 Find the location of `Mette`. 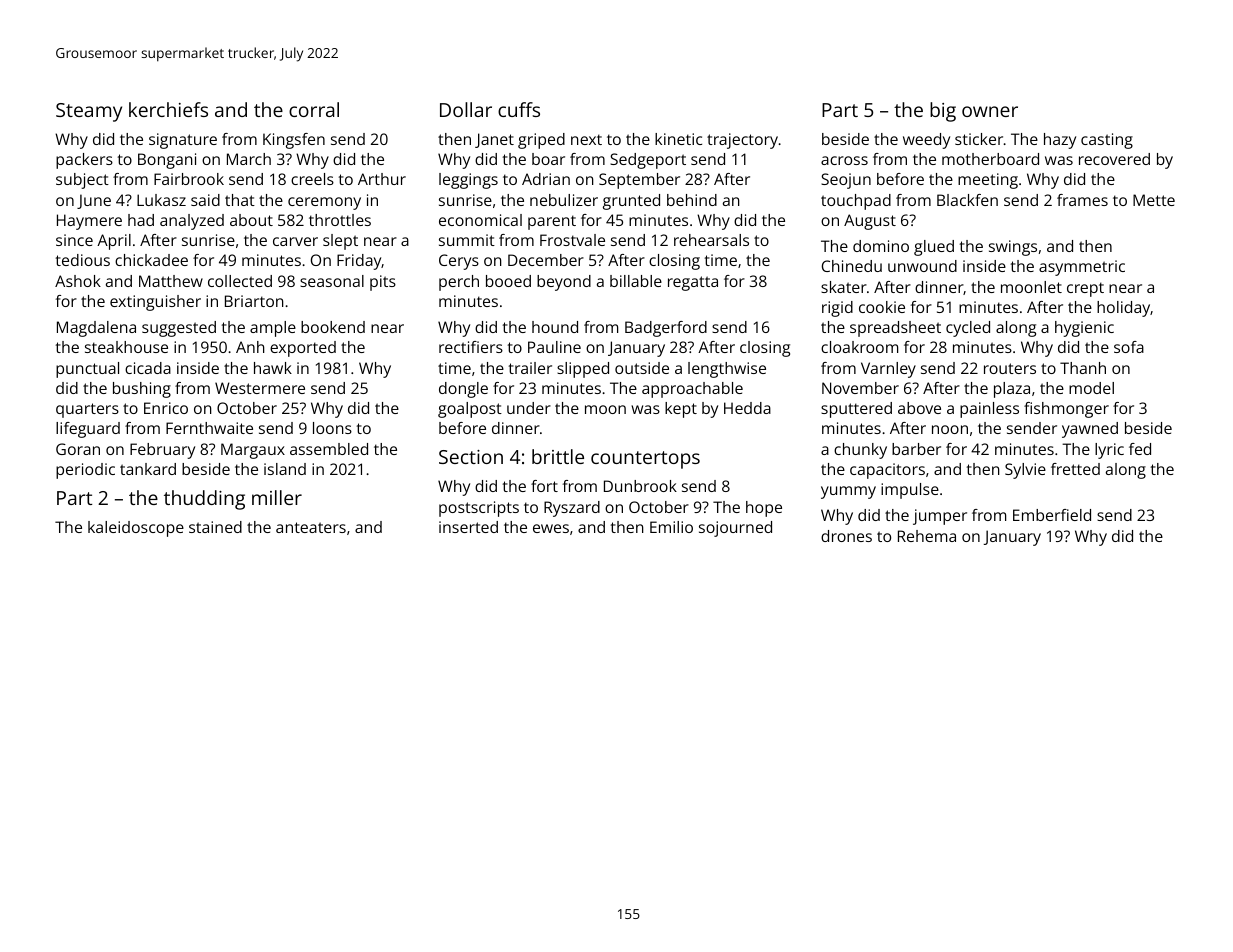

Mette is located at coordinates (1154, 200).
